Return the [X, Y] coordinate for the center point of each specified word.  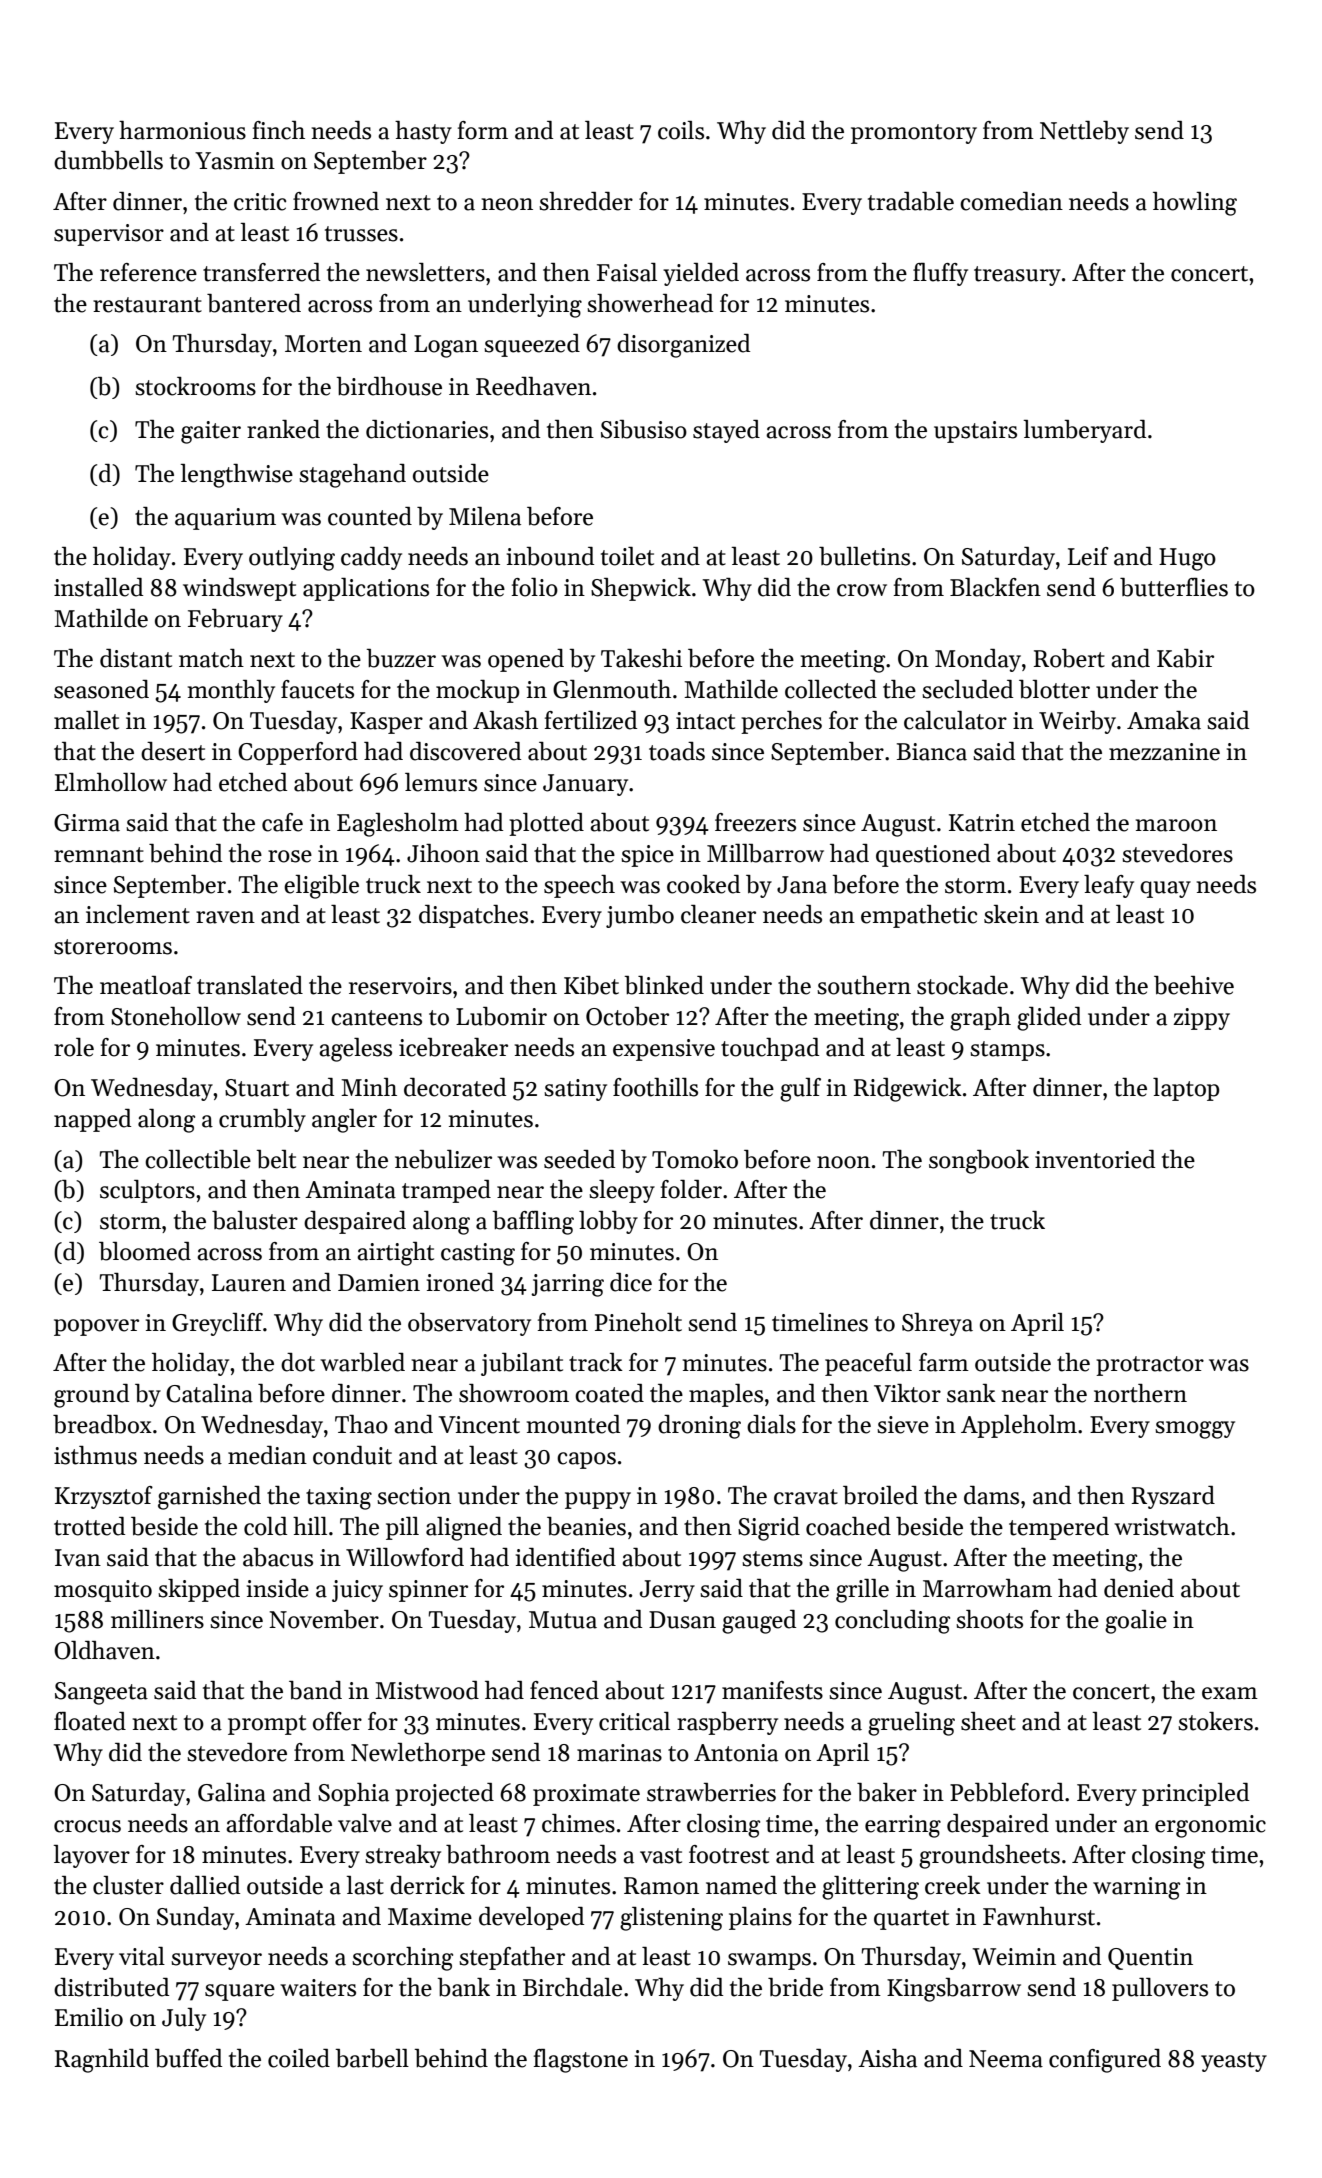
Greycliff [217, 1324]
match [211, 658]
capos [586, 1460]
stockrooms [195, 386]
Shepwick [641, 589]
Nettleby [1084, 132]
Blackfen [995, 587]
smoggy [1195, 1430]
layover [91, 1856]
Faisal [627, 272]
